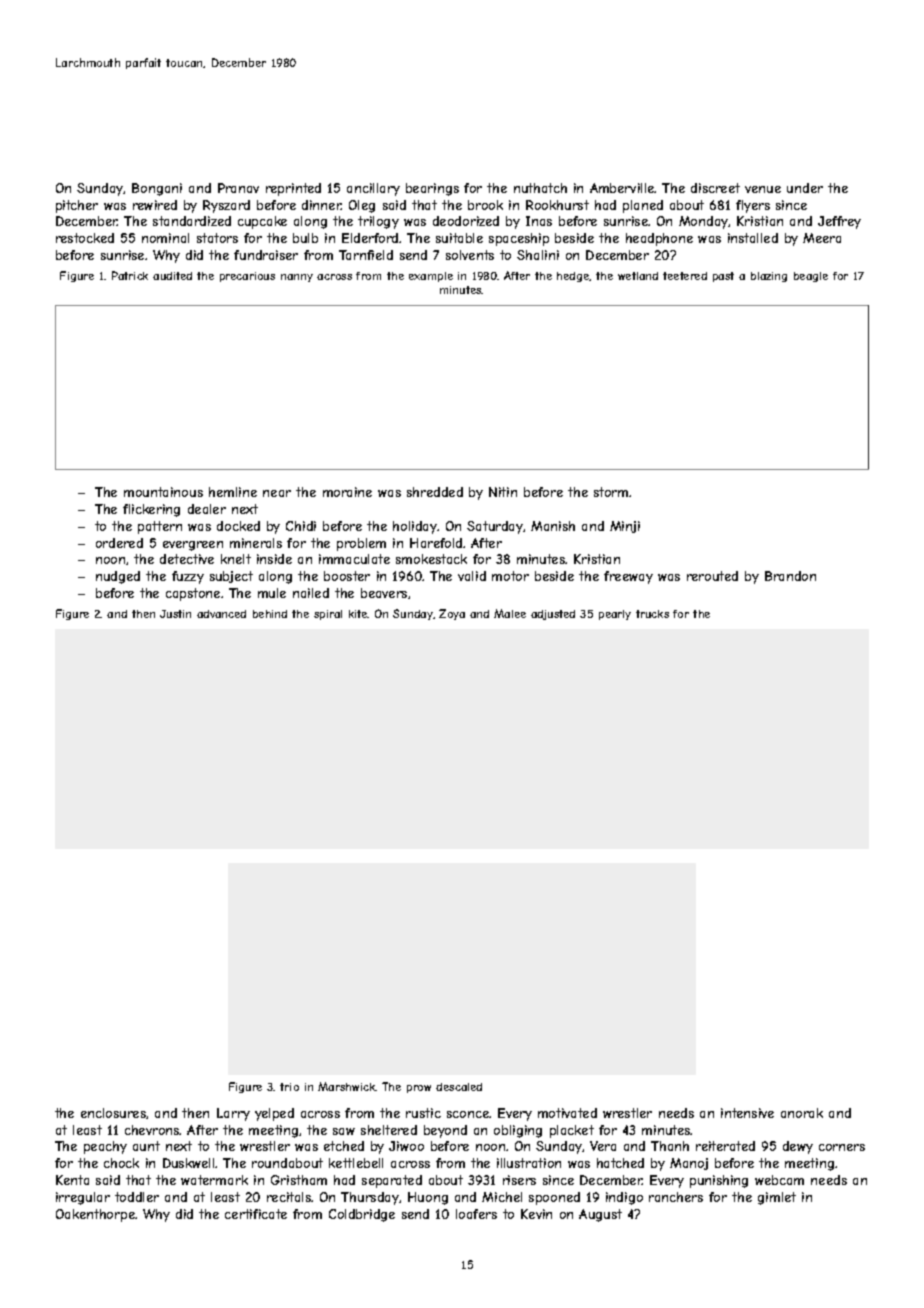 The height and width of the document is (1308, 924). I want to click on trio, so click(289, 1087).
